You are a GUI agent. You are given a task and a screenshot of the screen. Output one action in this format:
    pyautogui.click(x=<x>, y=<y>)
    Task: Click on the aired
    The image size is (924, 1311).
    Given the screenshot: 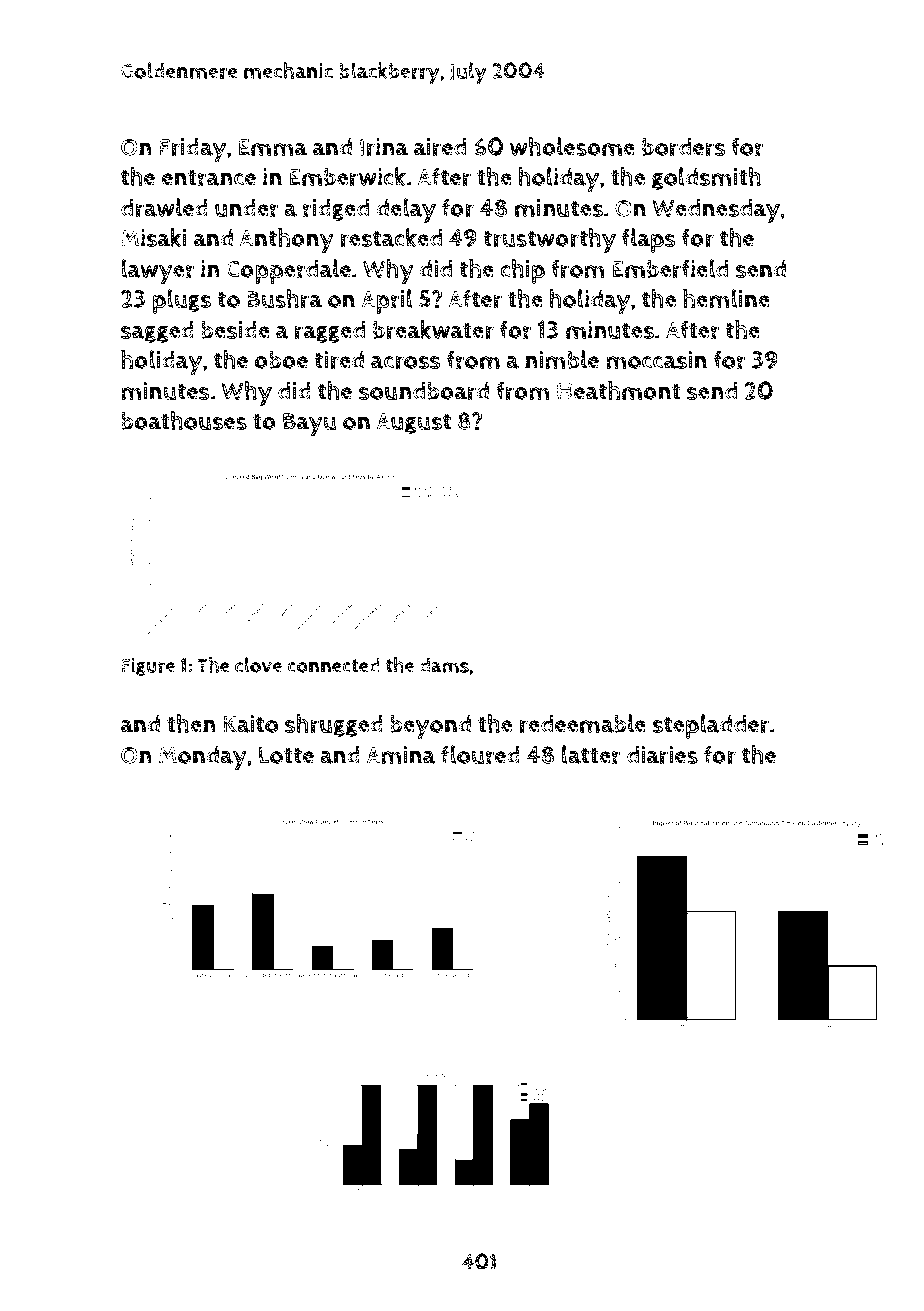 What is the action you would take?
    pyautogui.click(x=440, y=147)
